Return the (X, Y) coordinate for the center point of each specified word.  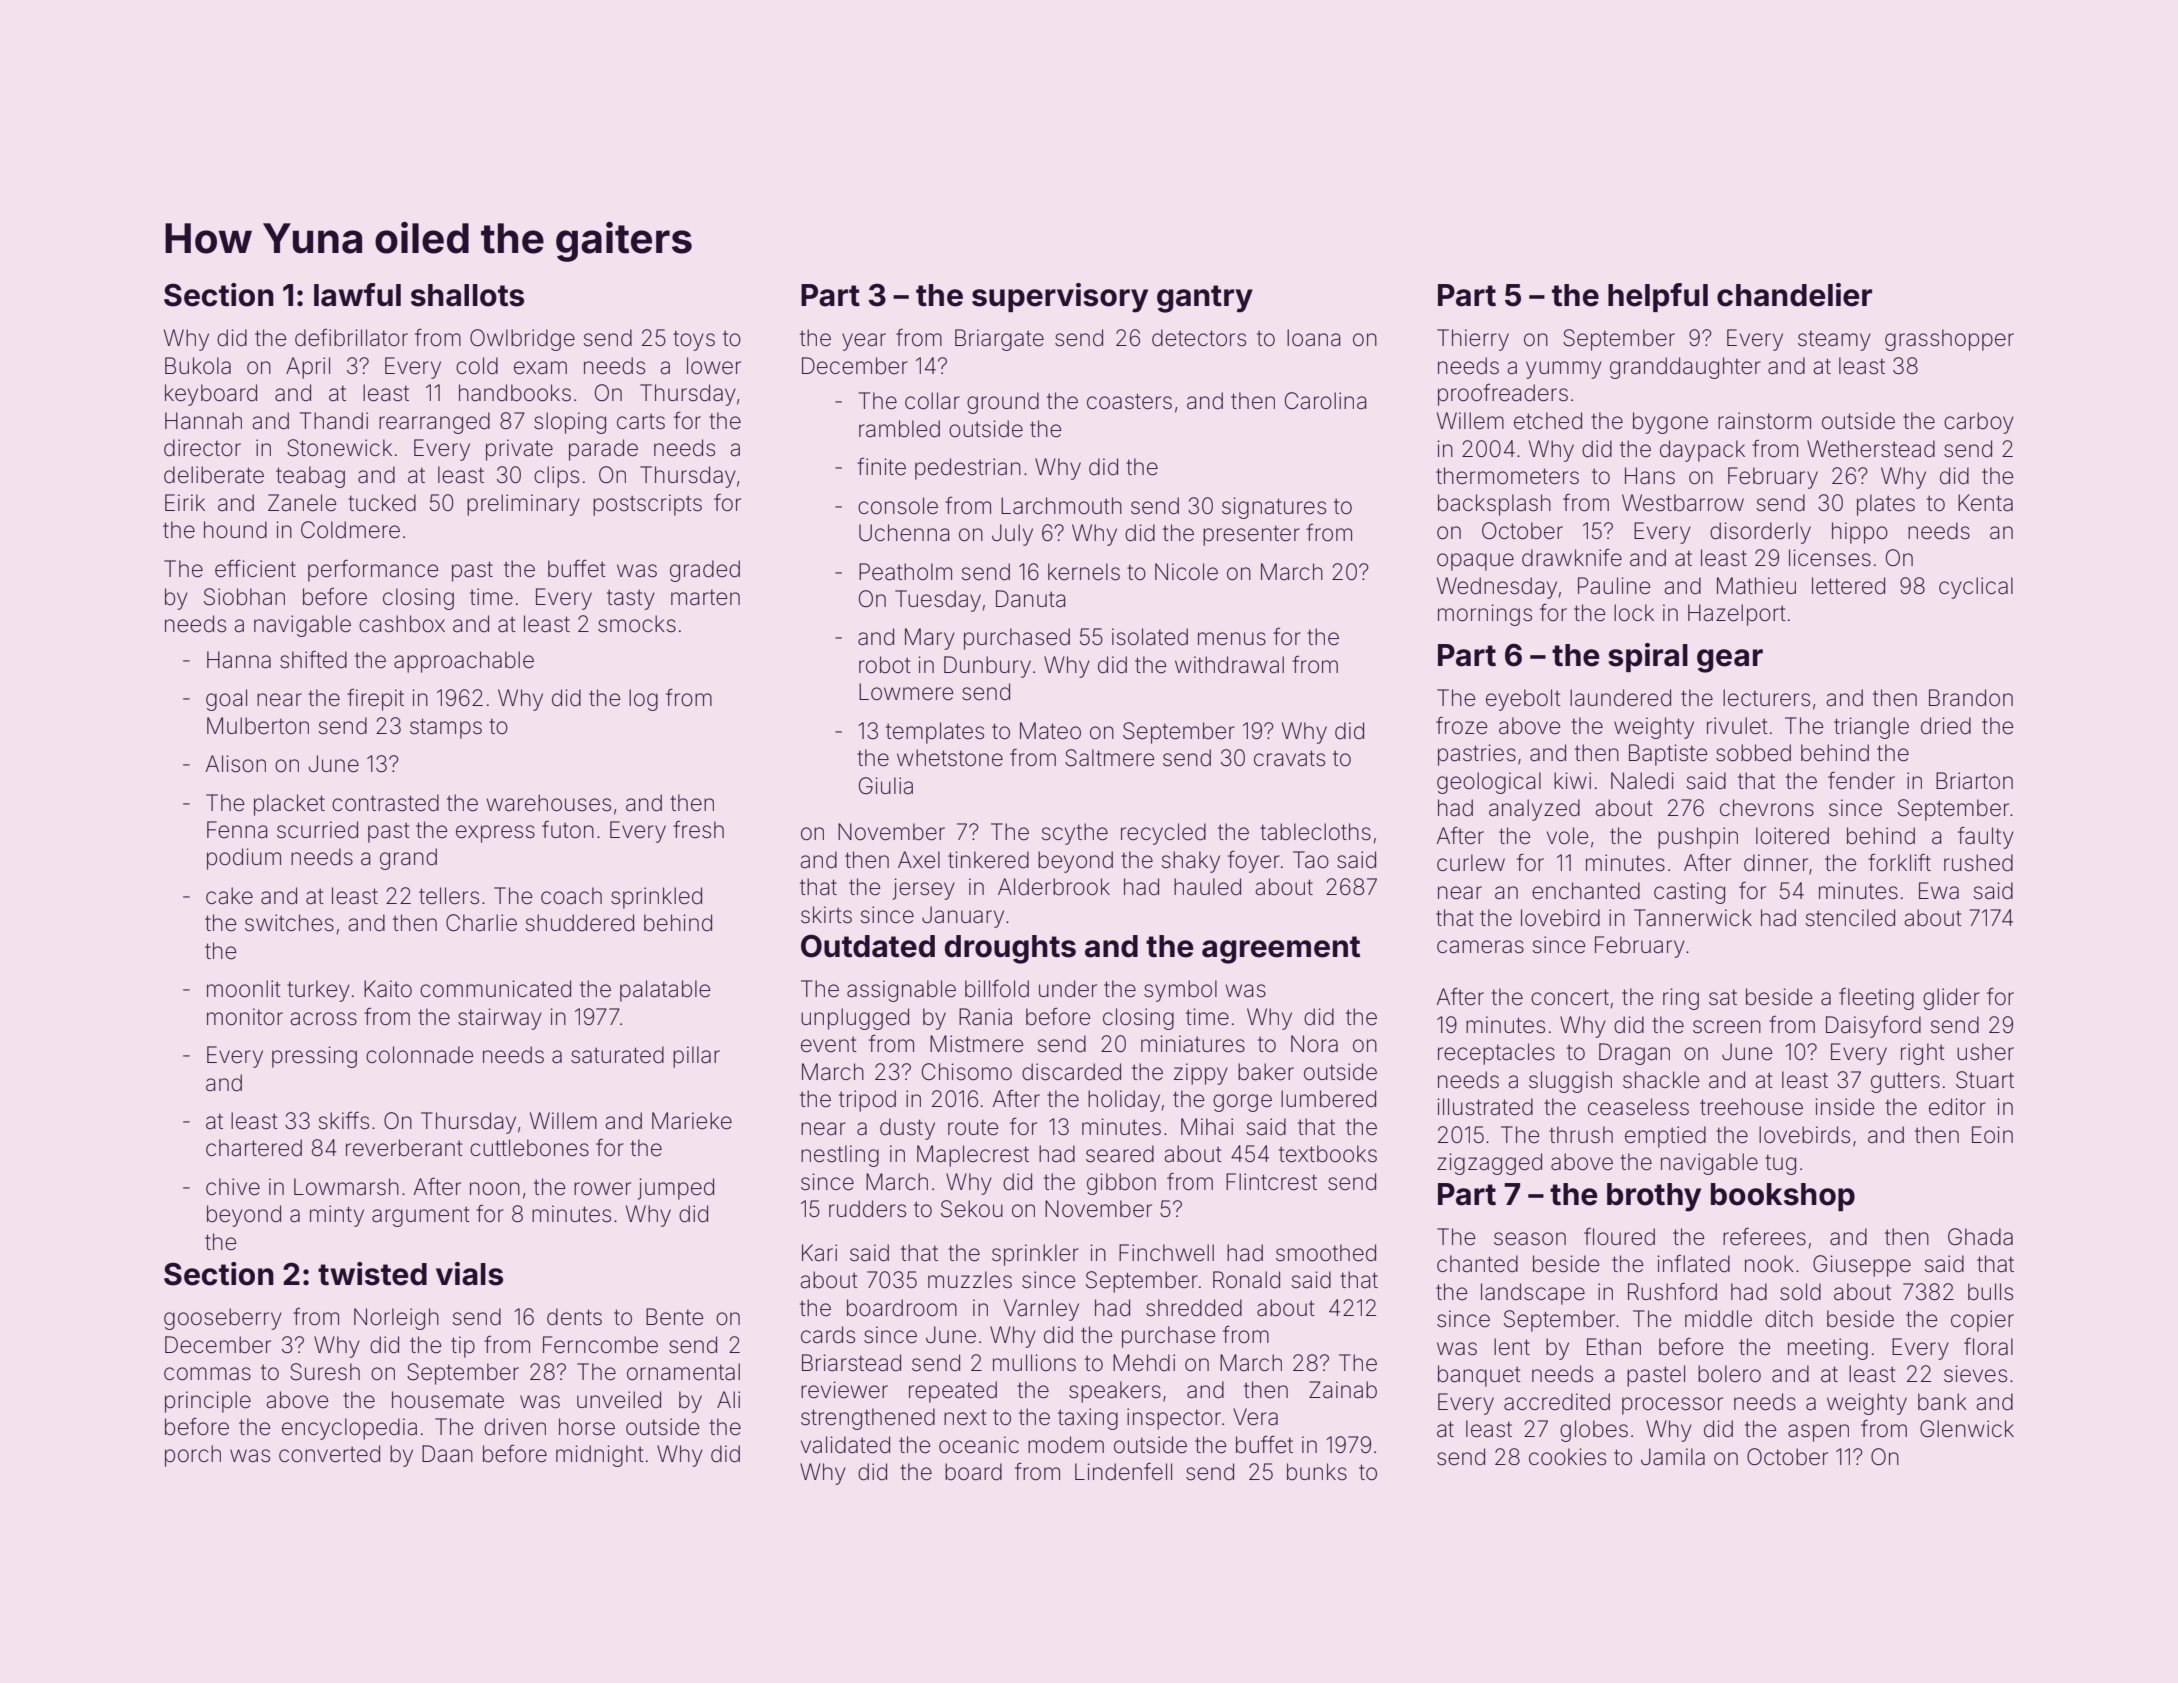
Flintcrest (1271, 1182)
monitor (245, 1017)
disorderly (1760, 533)
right (1923, 1054)
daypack (1702, 451)
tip (463, 1347)
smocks (637, 624)
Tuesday (938, 601)
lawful (357, 295)
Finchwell (1166, 1253)
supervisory (1060, 298)
